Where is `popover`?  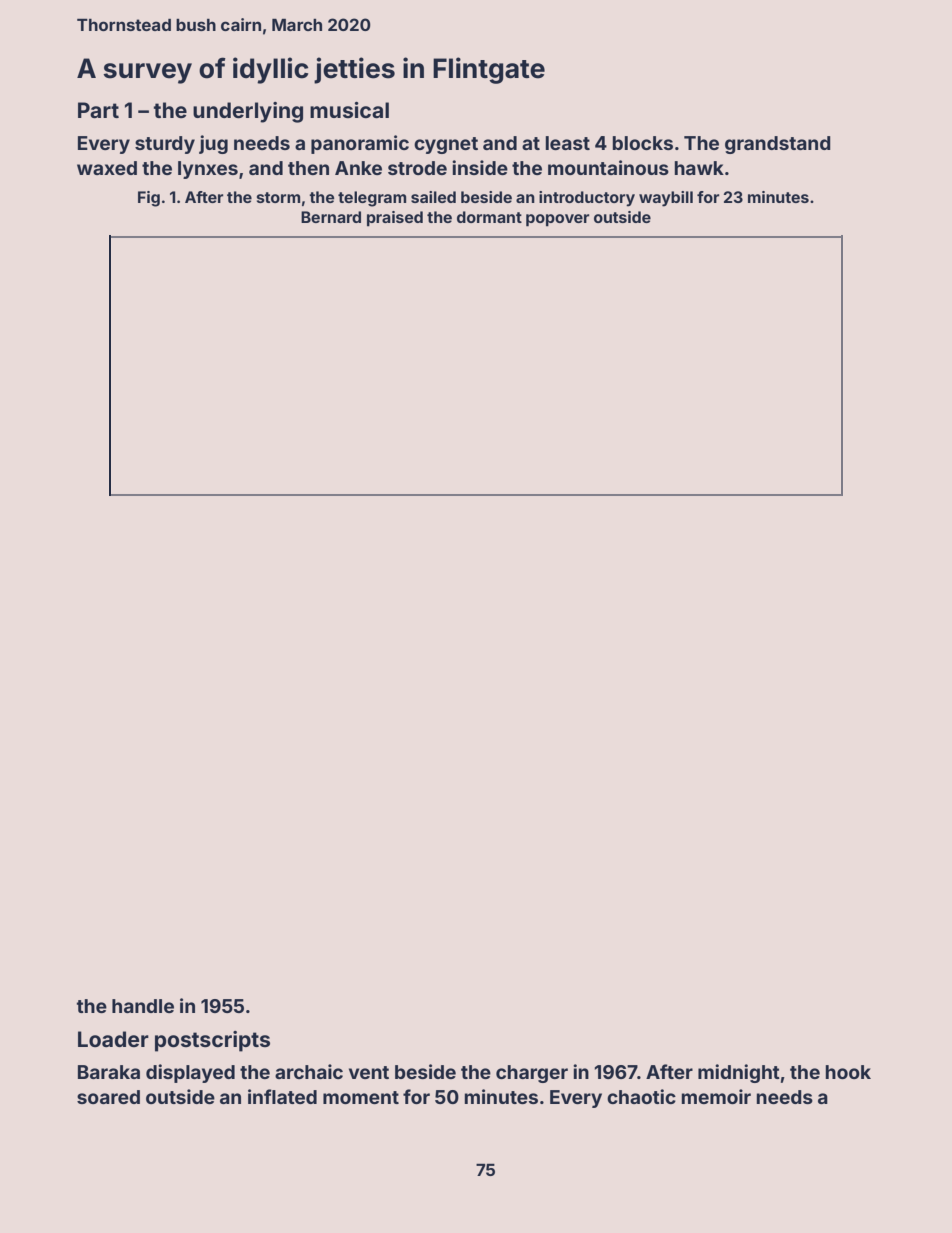 popover is located at coordinates (558, 220).
